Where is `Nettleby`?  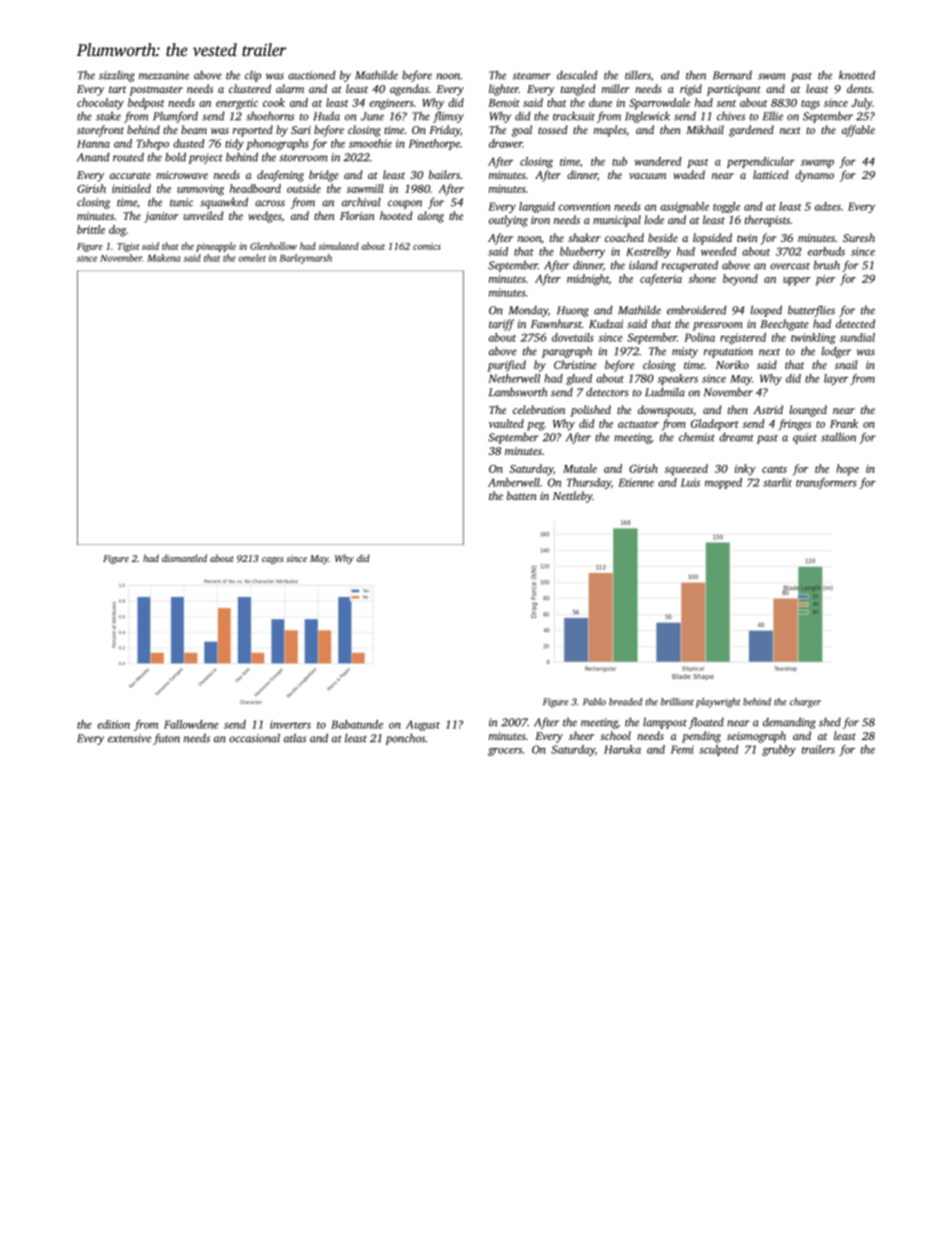
Nettleby is located at coordinates (573, 497).
